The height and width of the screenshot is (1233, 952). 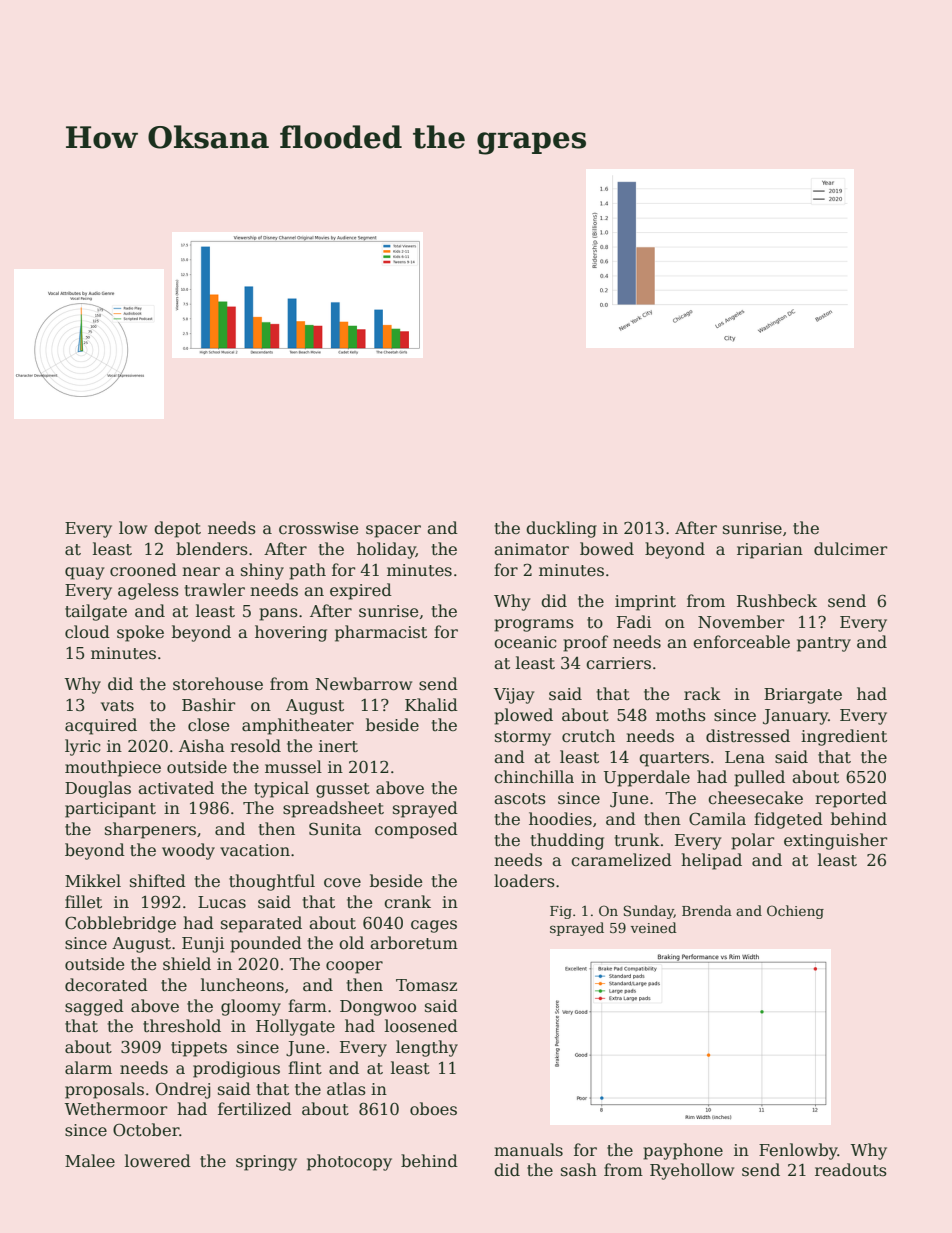 I want to click on Brenda, so click(x=707, y=910).
